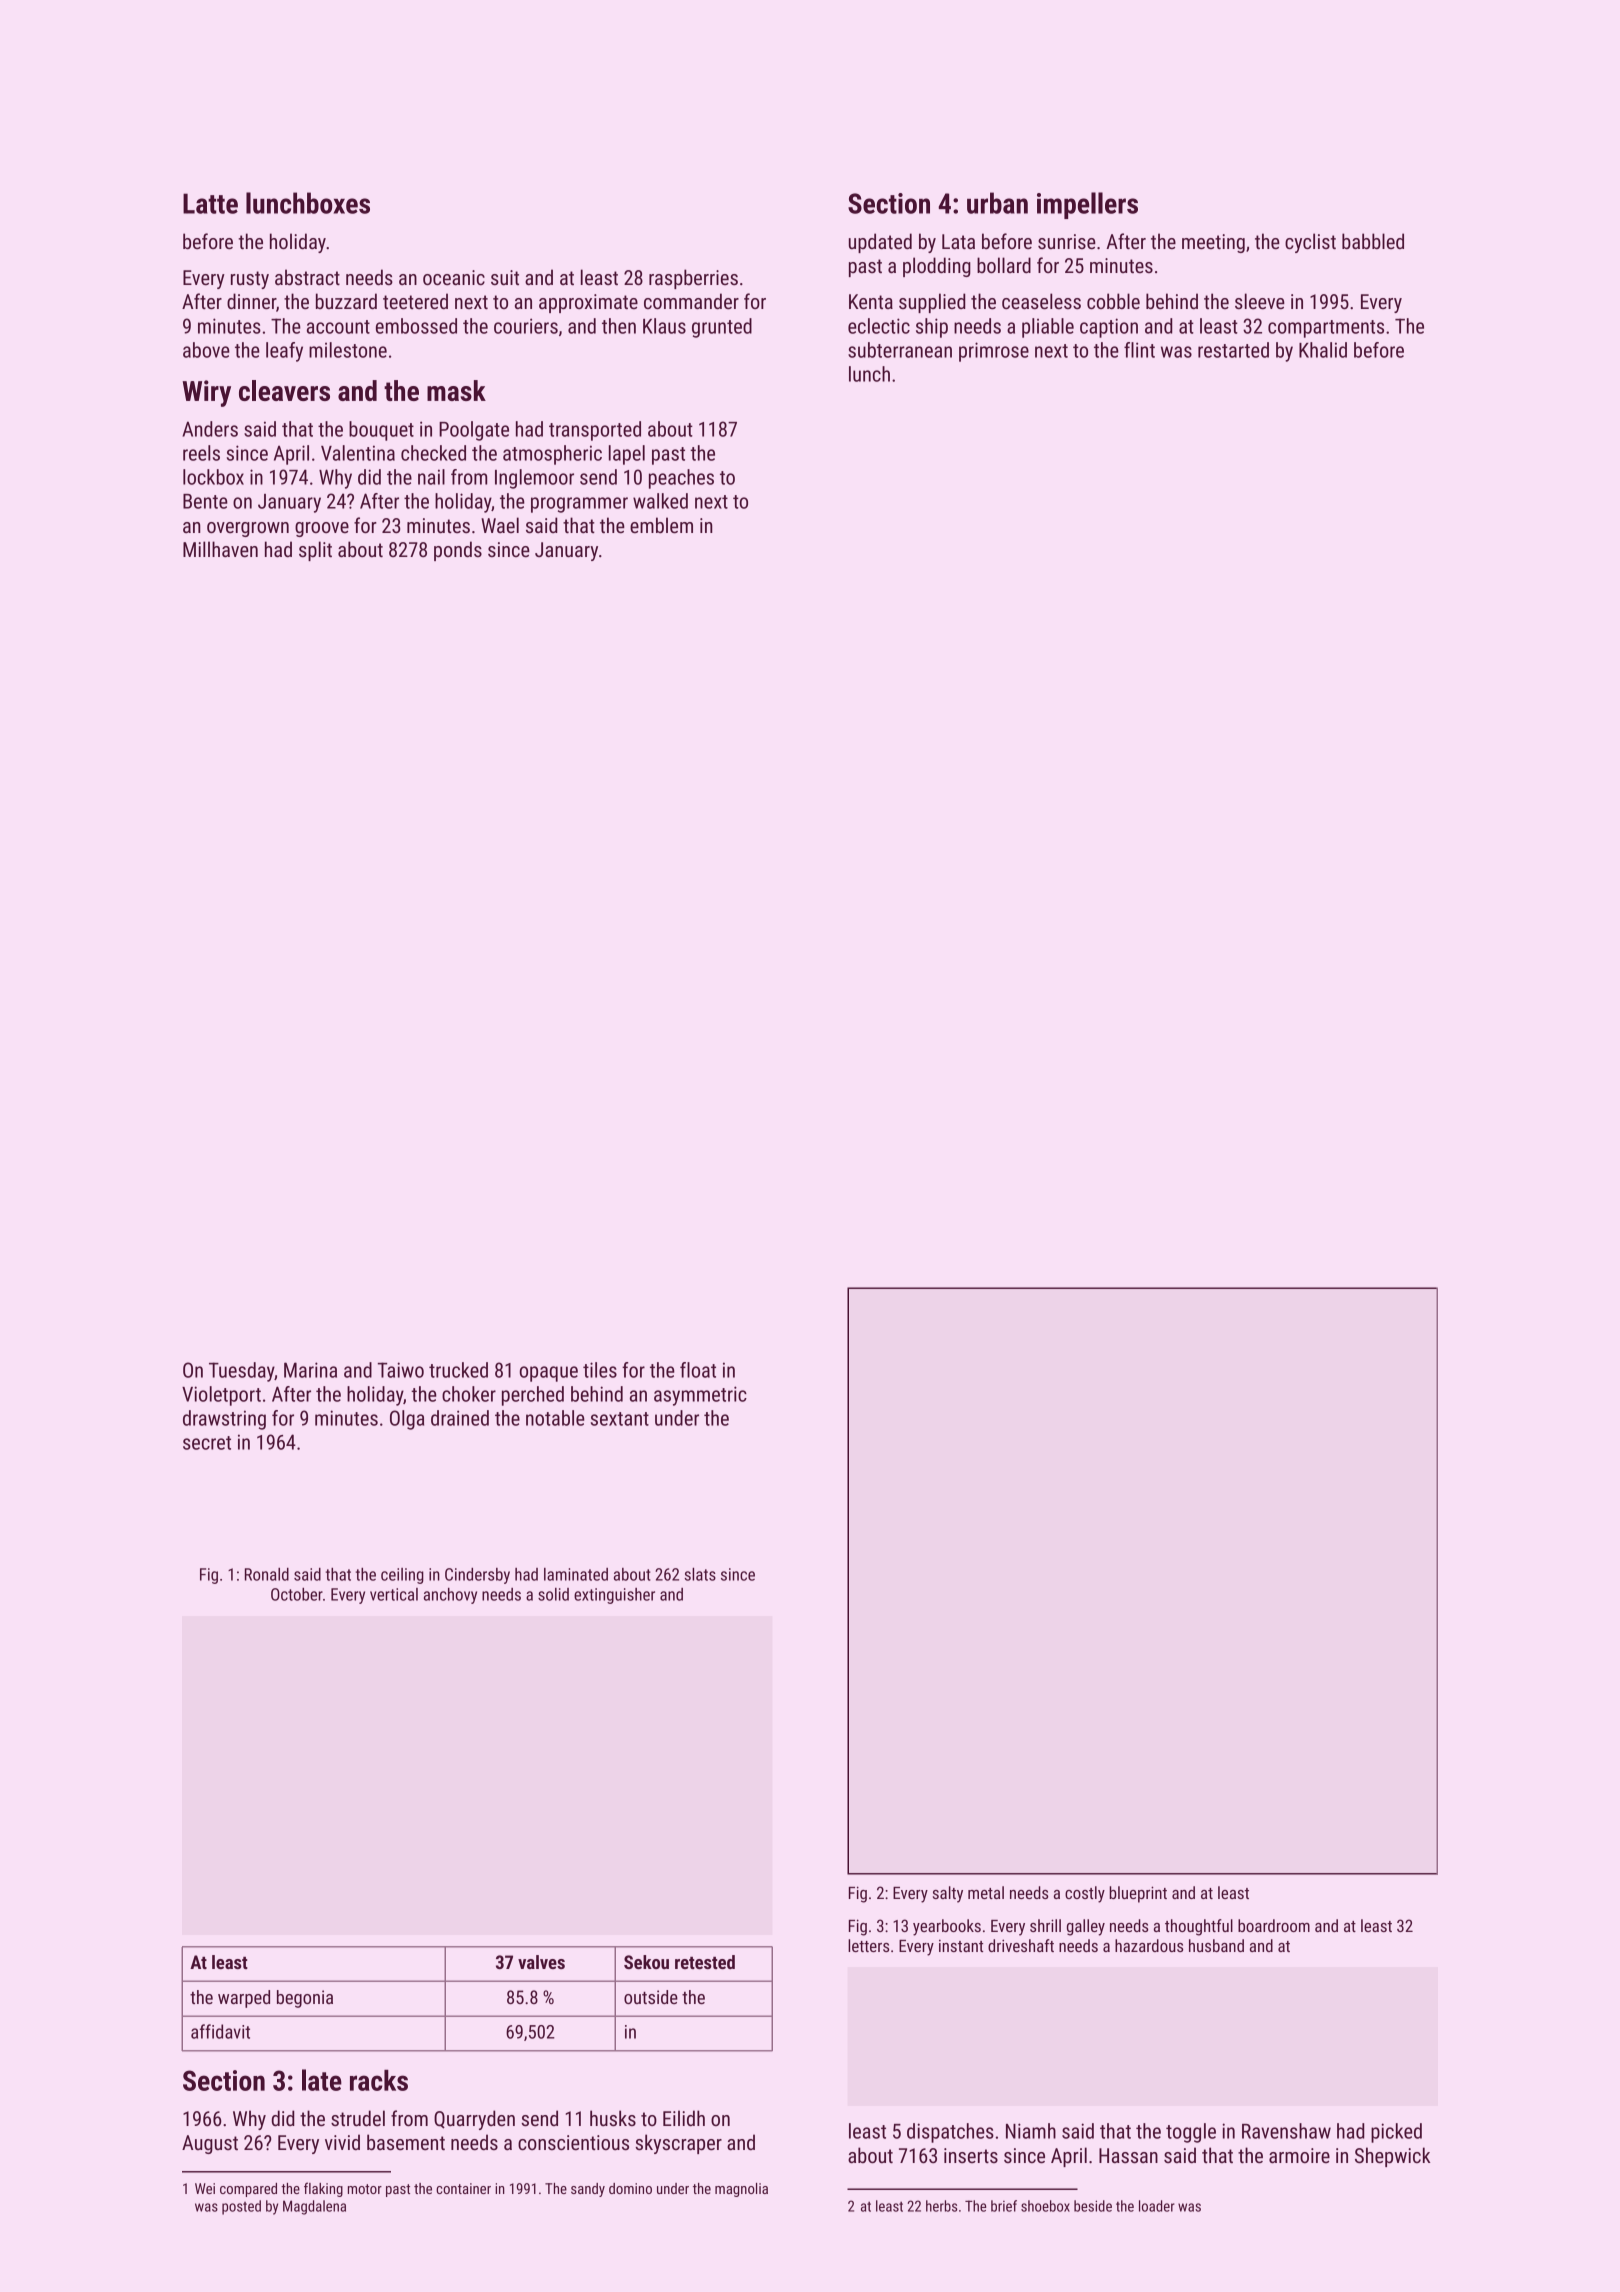 The height and width of the page is (2292, 1620). I want to click on motor, so click(365, 2189).
